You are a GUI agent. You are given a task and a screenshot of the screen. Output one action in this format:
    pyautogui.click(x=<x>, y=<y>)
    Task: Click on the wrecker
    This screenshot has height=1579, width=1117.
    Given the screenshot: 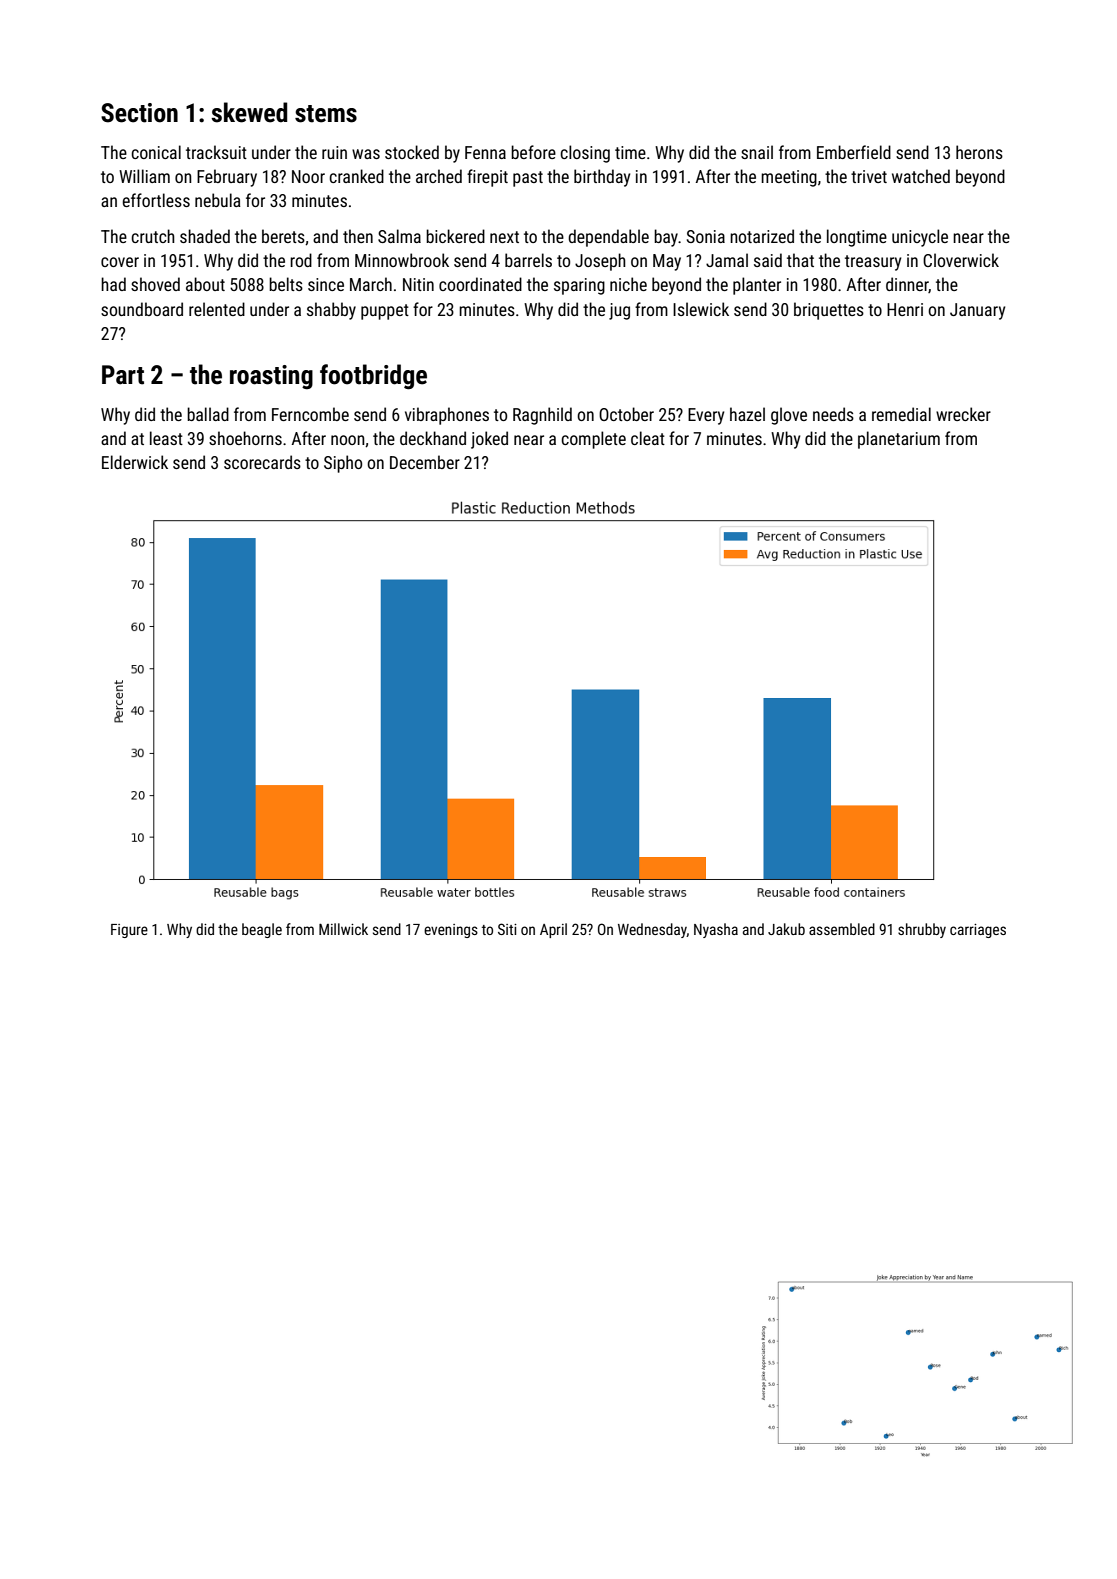 What is the action you would take?
    pyautogui.click(x=963, y=414)
